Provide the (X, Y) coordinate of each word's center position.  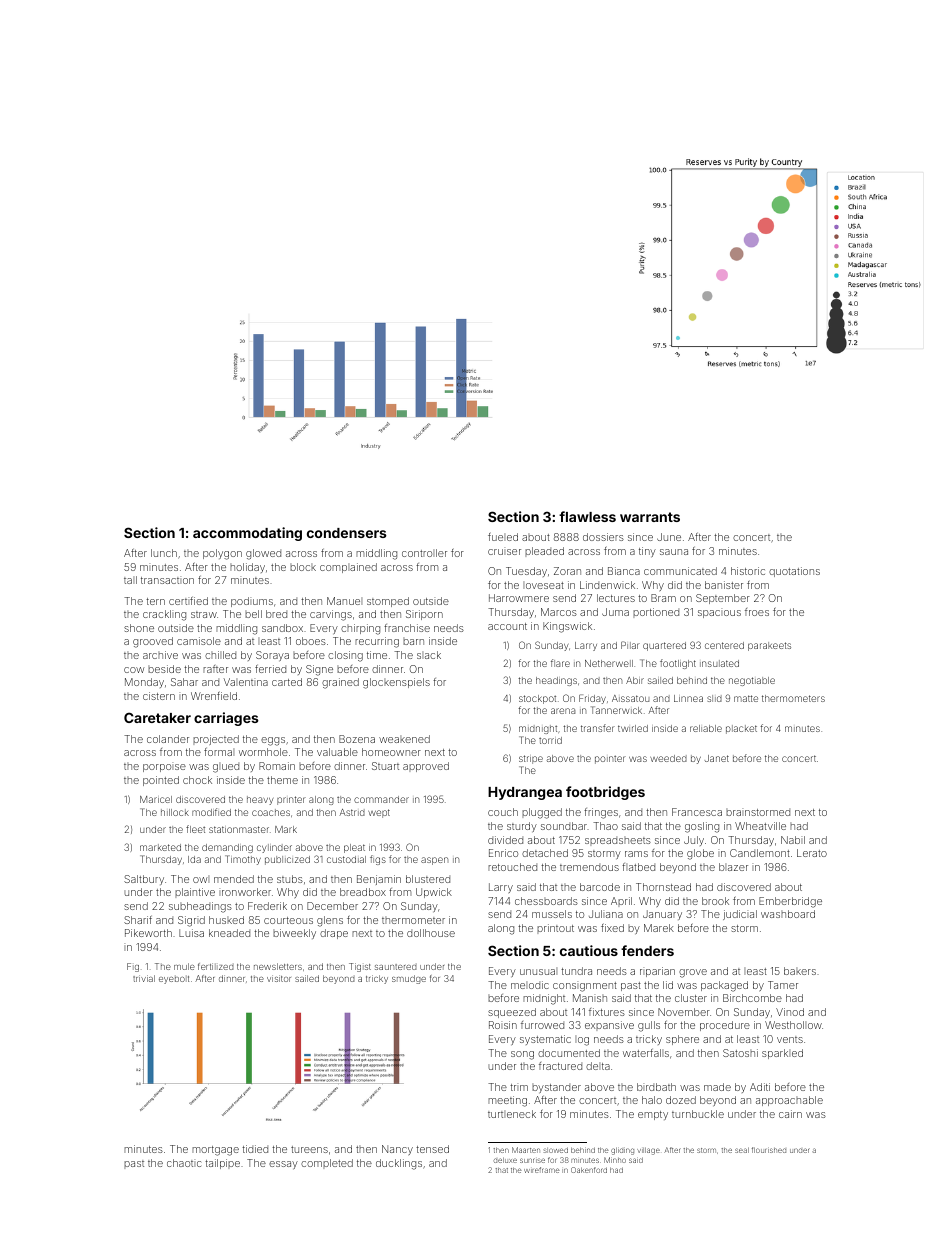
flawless (587, 516)
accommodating (247, 534)
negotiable (752, 681)
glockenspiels (396, 683)
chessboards (546, 901)
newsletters (278, 966)
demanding (227, 848)
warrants (650, 517)
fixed (612, 927)
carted (287, 682)
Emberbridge (790, 902)
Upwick (434, 893)
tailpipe (222, 1164)
